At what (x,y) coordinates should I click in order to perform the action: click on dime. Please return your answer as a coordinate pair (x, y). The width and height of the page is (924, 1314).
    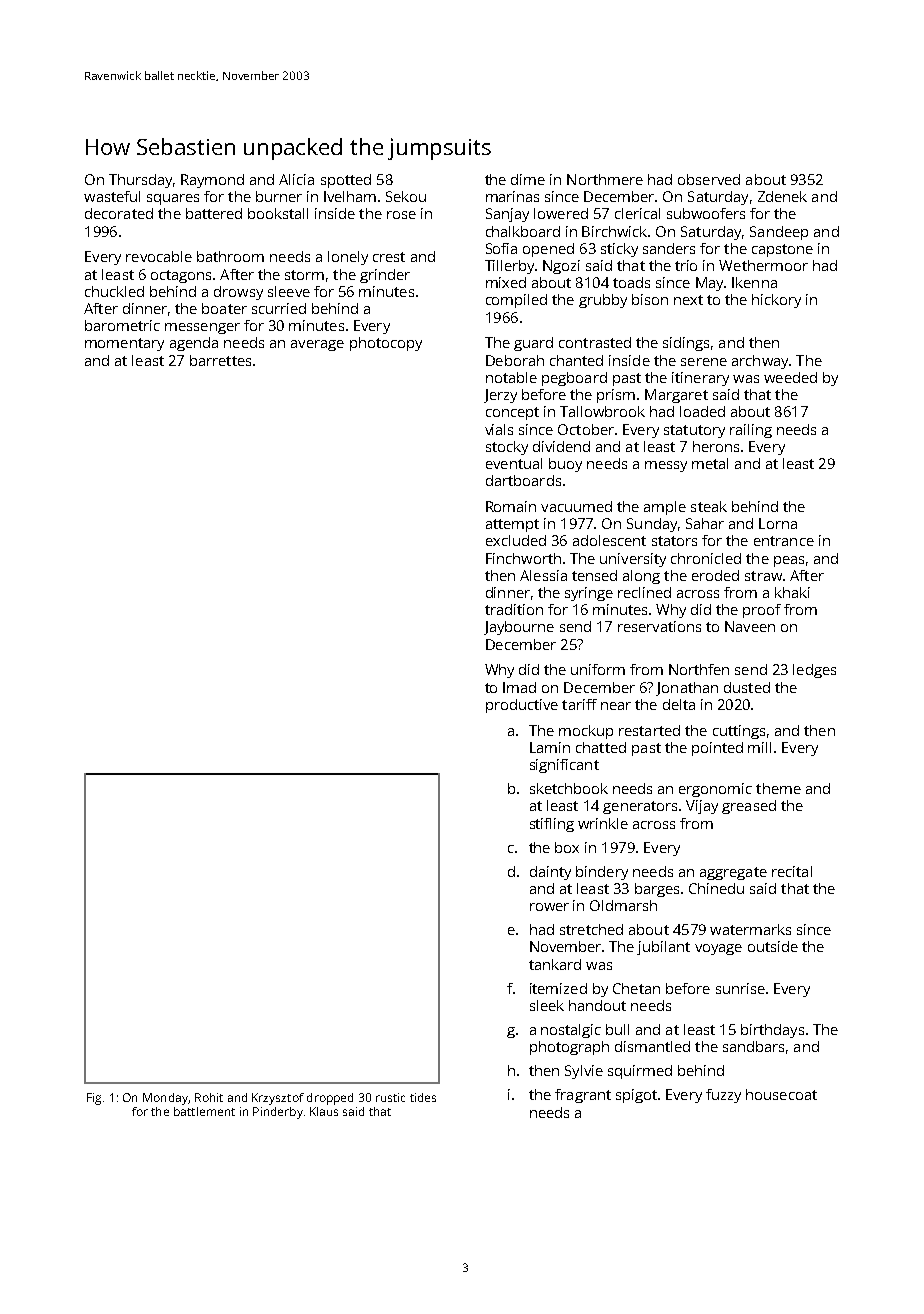
    Looking at the image, I should click on (528, 179).
